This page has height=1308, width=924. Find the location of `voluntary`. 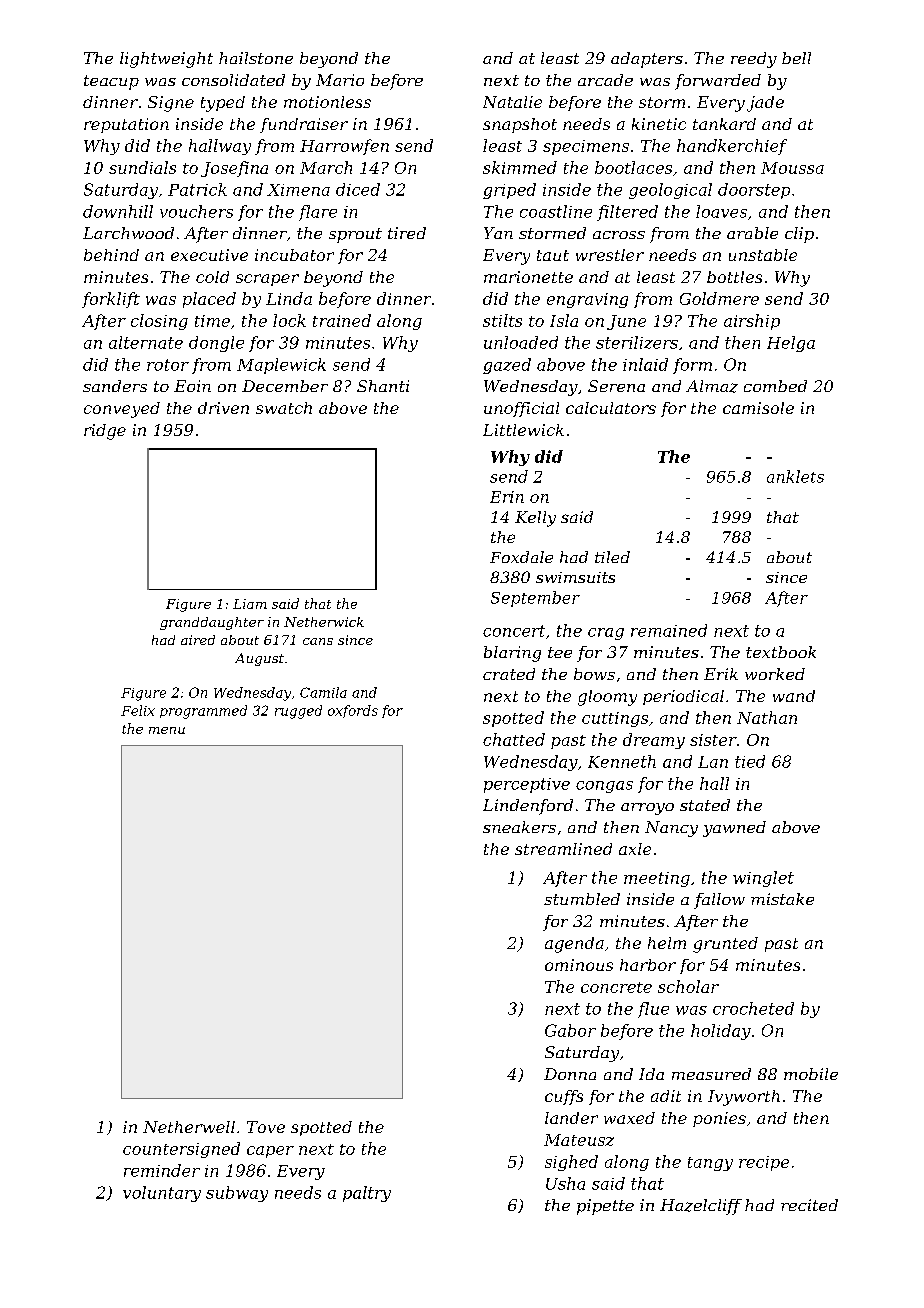

voluntary is located at coordinates (162, 1194).
